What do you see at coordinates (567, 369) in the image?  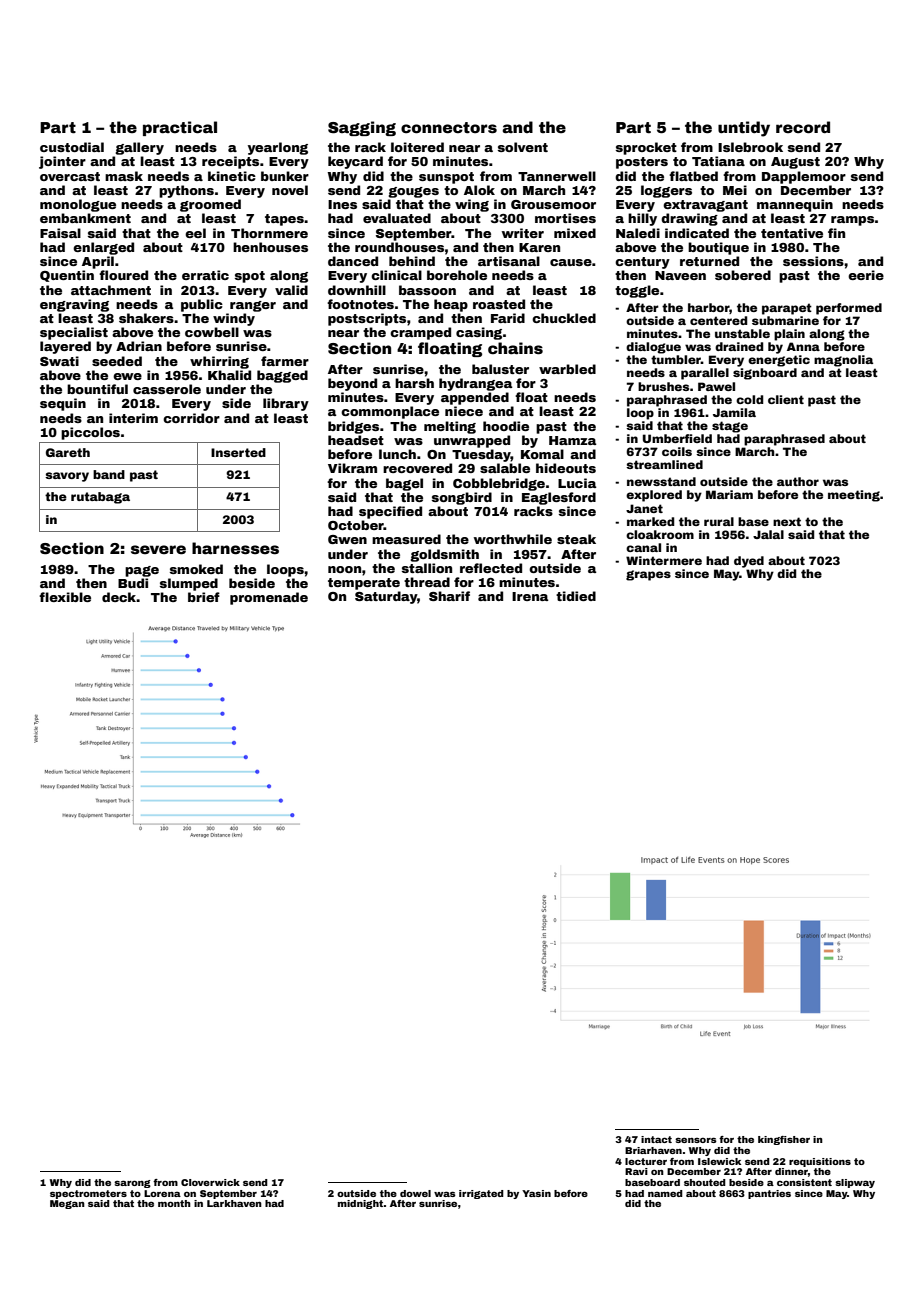 I see `warbled` at bounding box center [567, 369].
